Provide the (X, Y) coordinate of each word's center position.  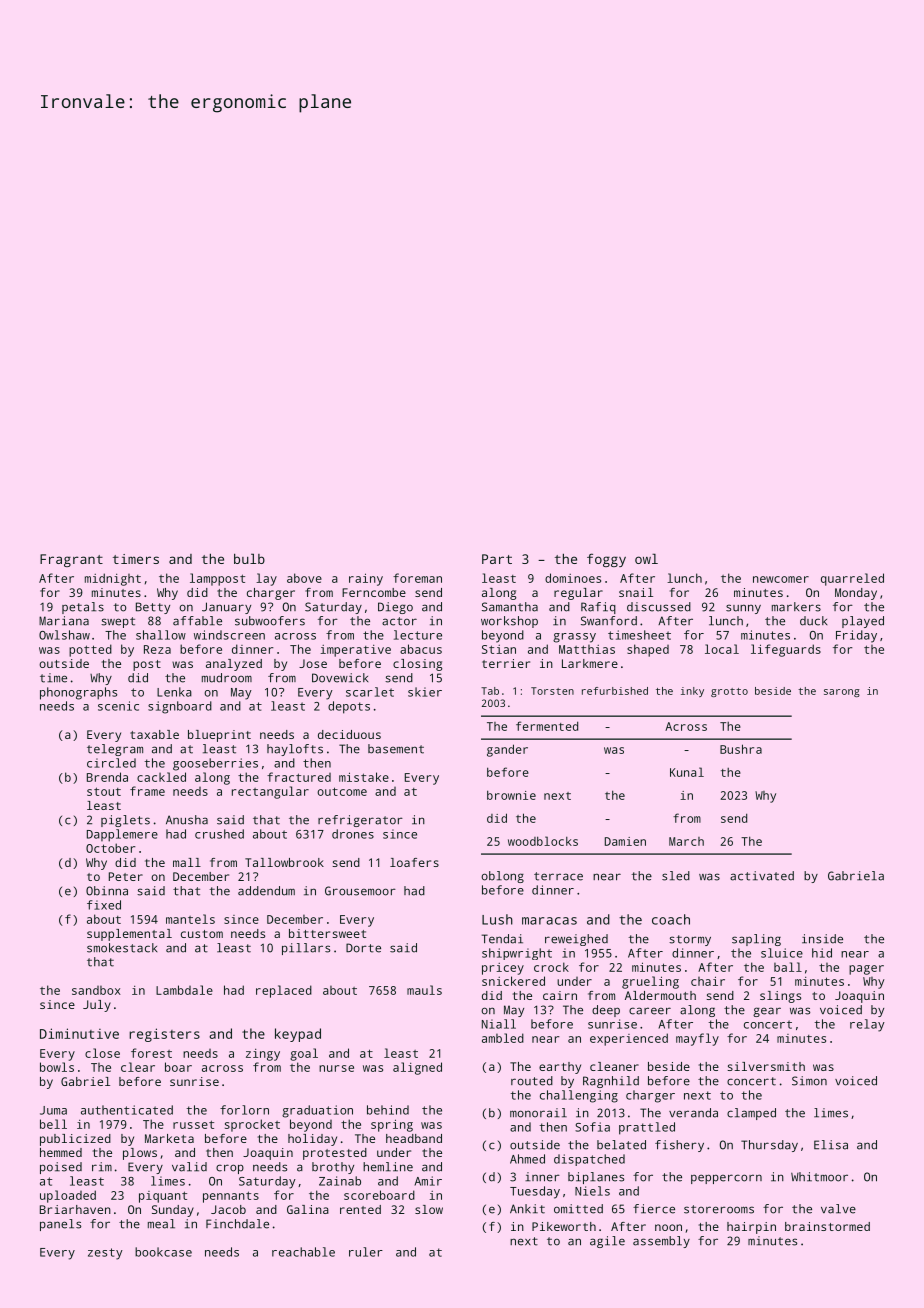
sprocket (252, 1125)
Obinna (107, 891)
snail (636, 592)
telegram (115, 750)
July (97, 1006)
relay (867, 1025)
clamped (751, 1114)
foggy (606, 560)
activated (762, 876)
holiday (312, 1140)
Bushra (741, 749)
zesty (105, 1254)
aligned (417, 1068)
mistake (364, 777)
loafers (414, 862)
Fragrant (71, 560)
